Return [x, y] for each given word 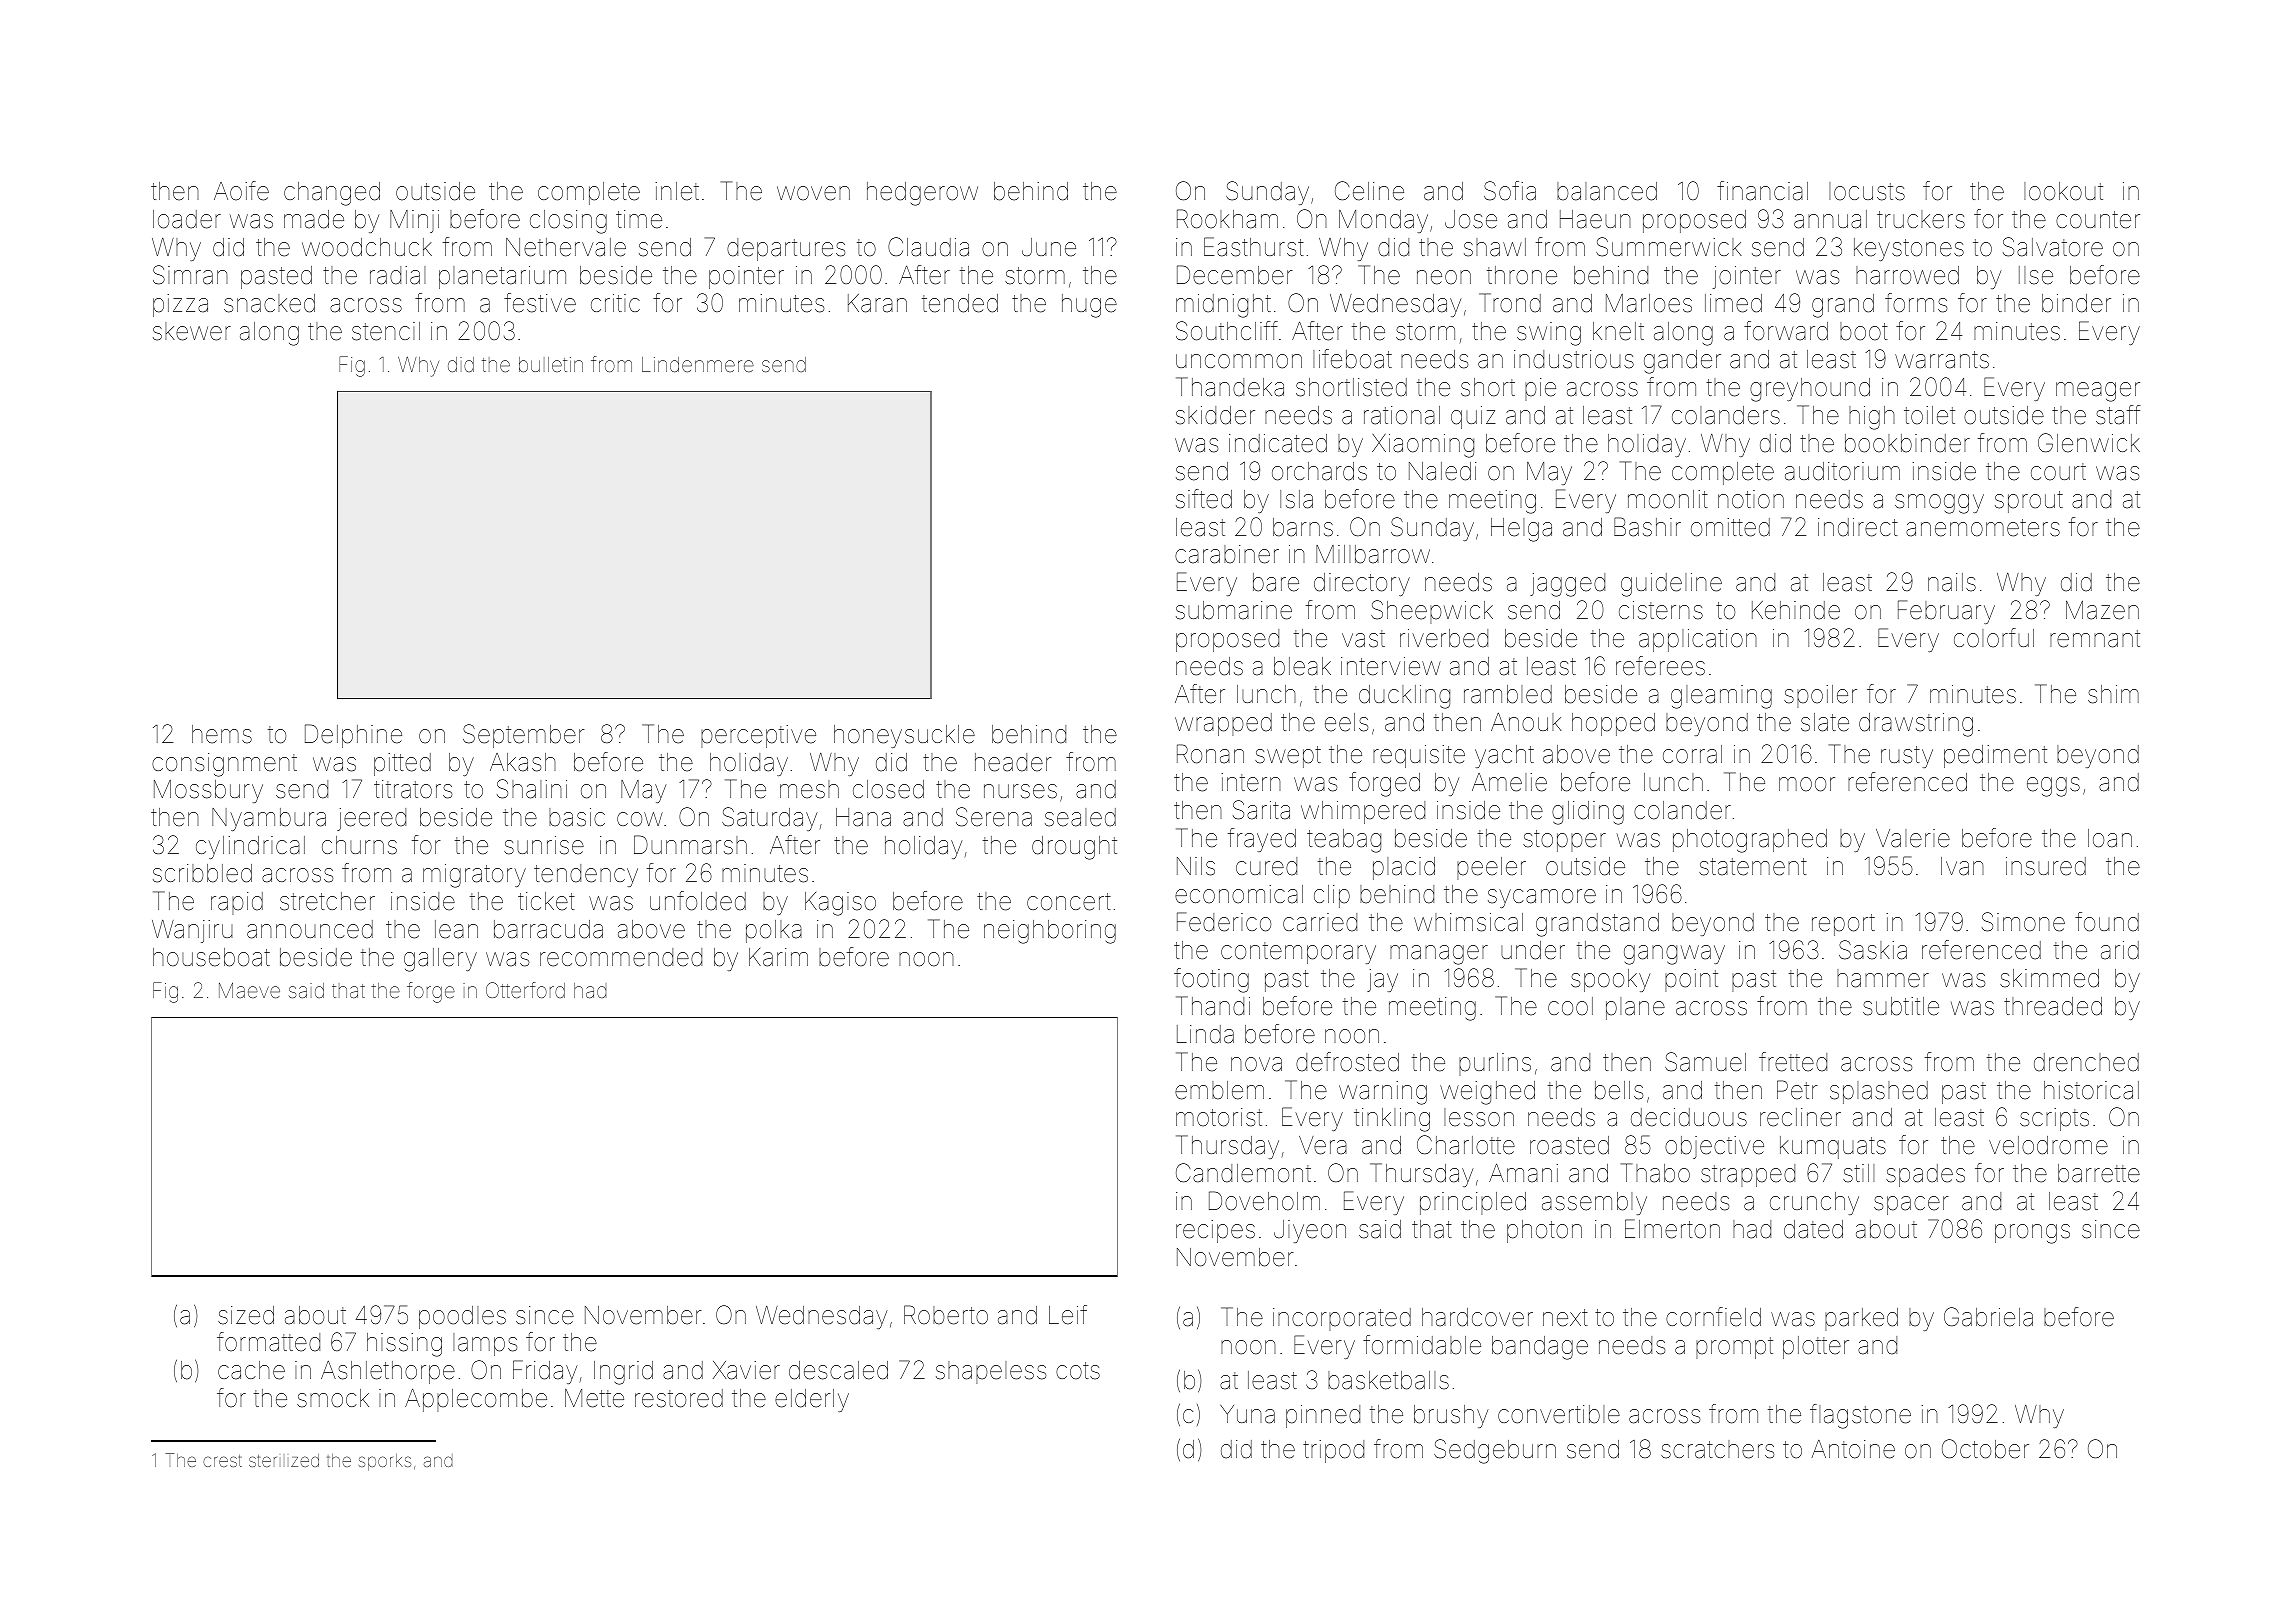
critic [615, 303]
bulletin [551, 364]
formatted [268, 1342]
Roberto [946, 1315]
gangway [1674, 955]
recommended [621, 957]
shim [2113, 694]
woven [813, 193]
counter [2098, 220]
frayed [1262, 840]
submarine [1234, 610]
